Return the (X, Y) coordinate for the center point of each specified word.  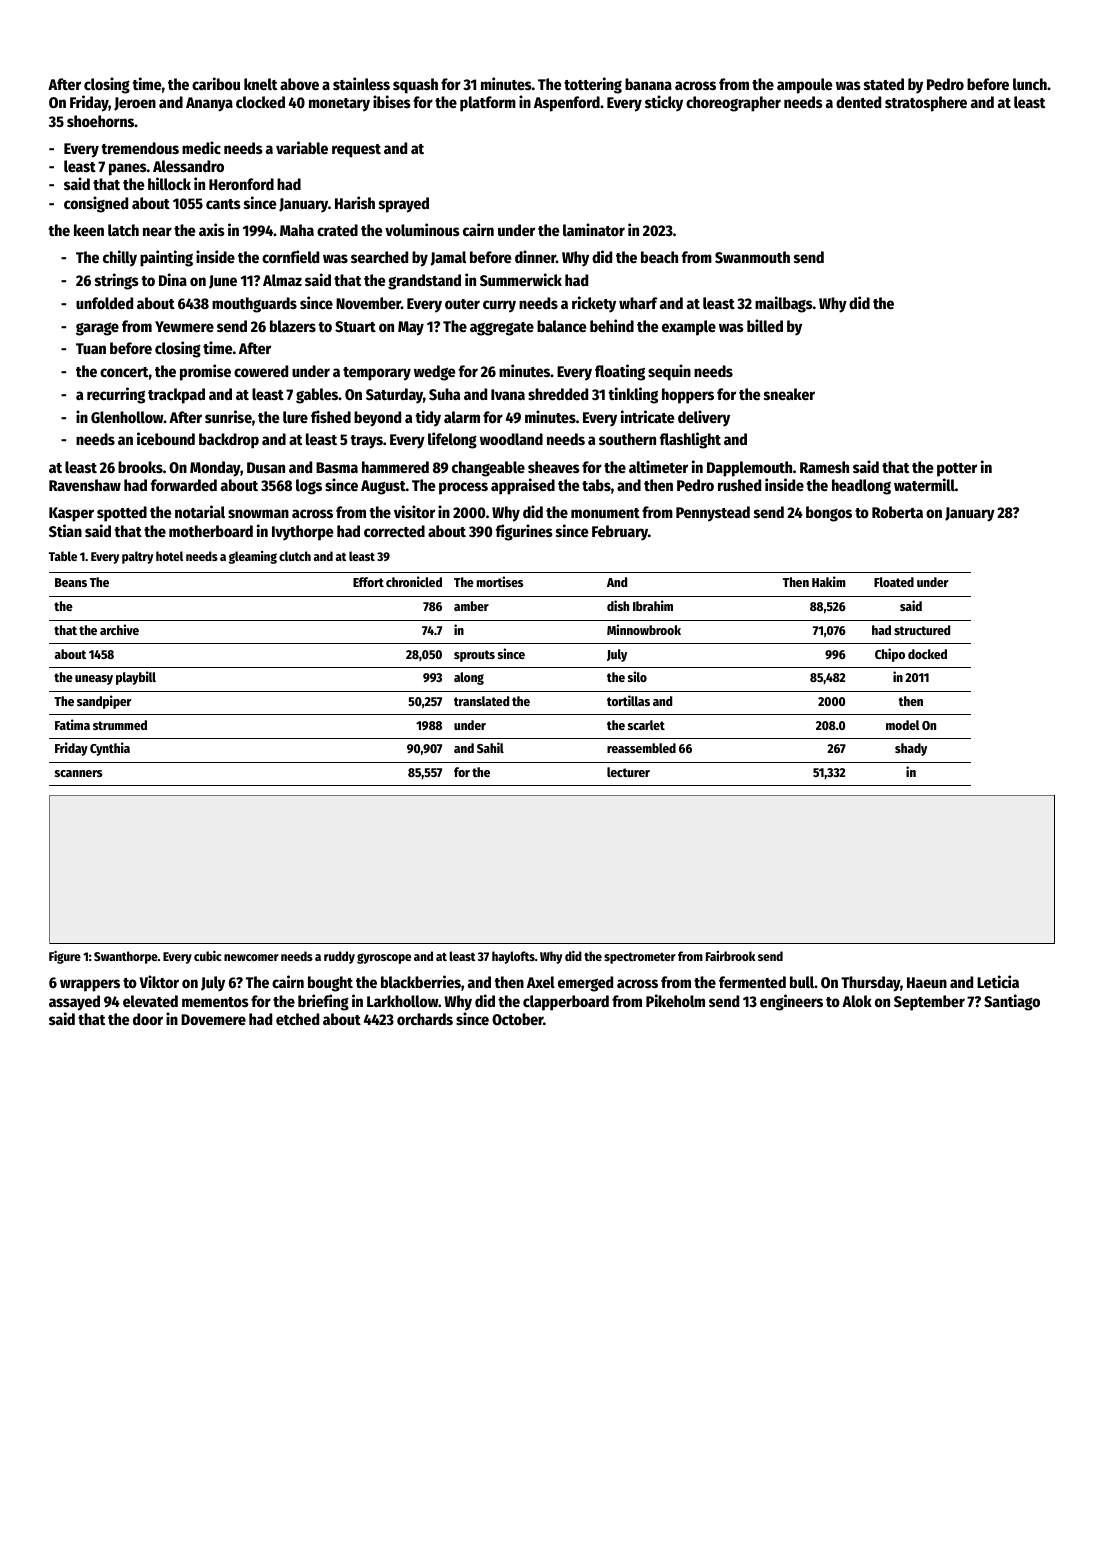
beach (659, 257)
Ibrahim (653, 605)
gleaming (253, 557)
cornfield (290, 256)
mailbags (784, 304)
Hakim (829, 581)
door (148, 1019)
